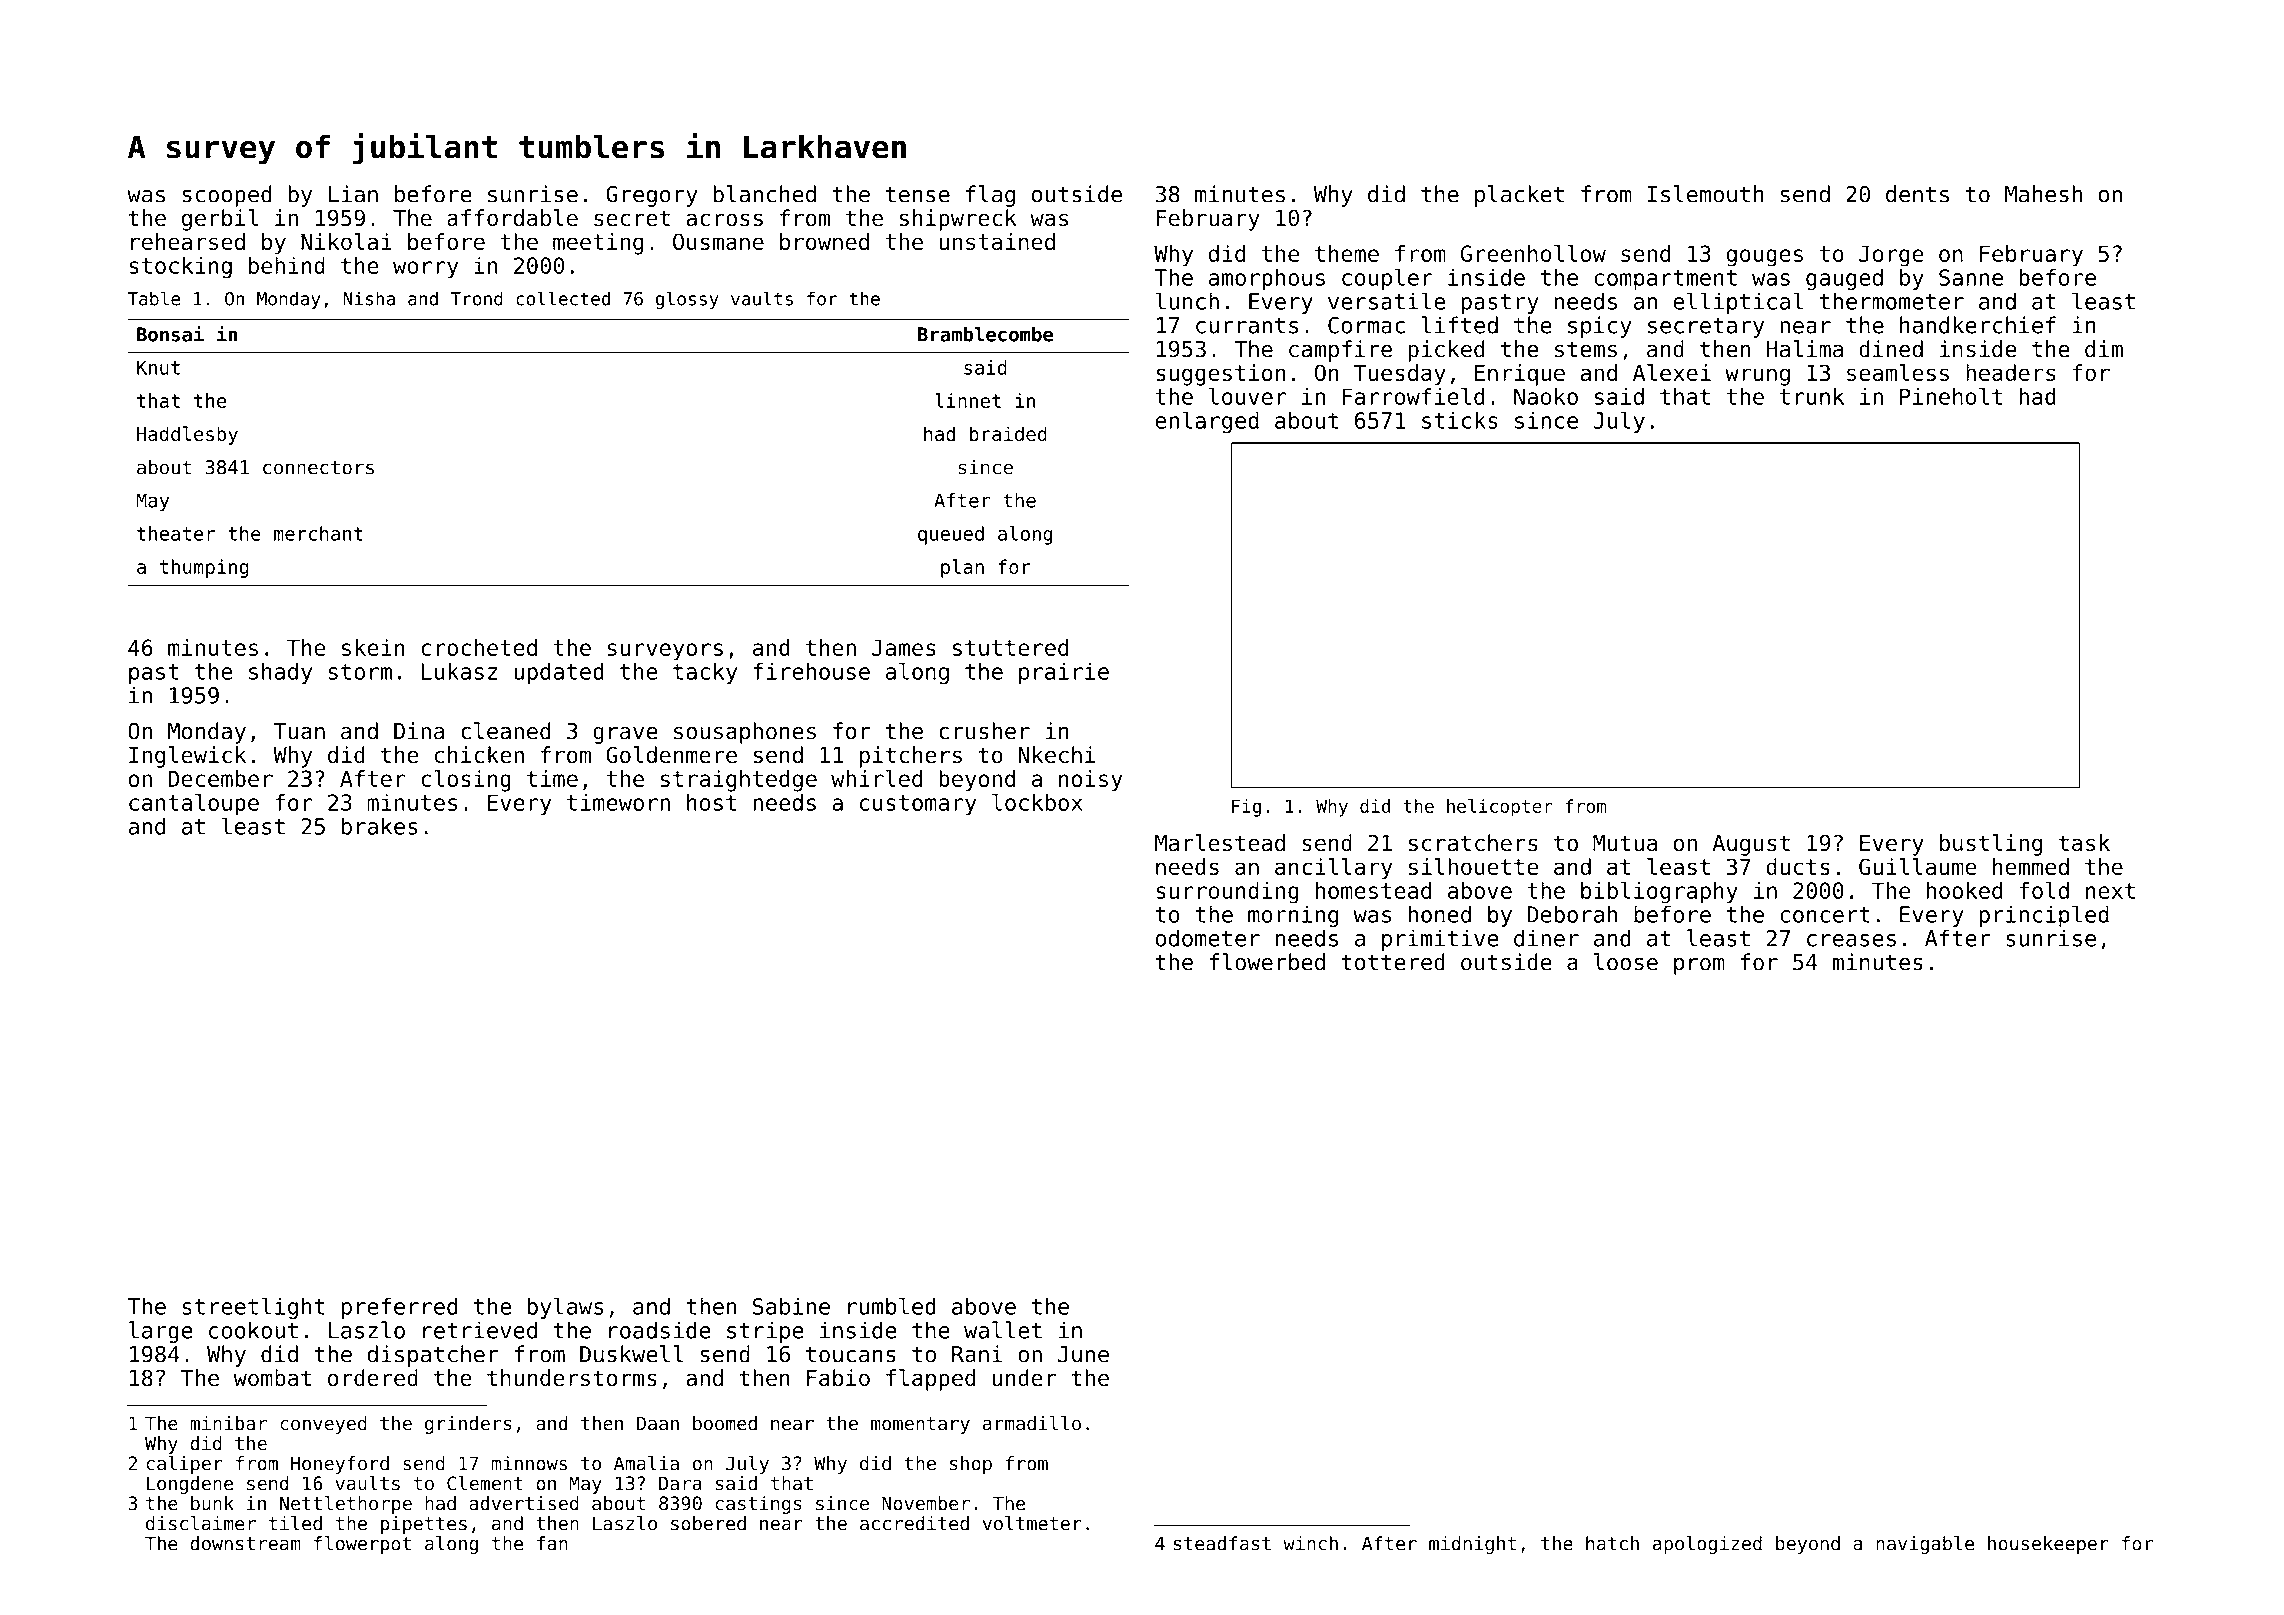 The height and width of the screenshot is (1615, 2284). Describe the element at coordinates (1083, 1354) in the screenshot. I see `June` at that location.
